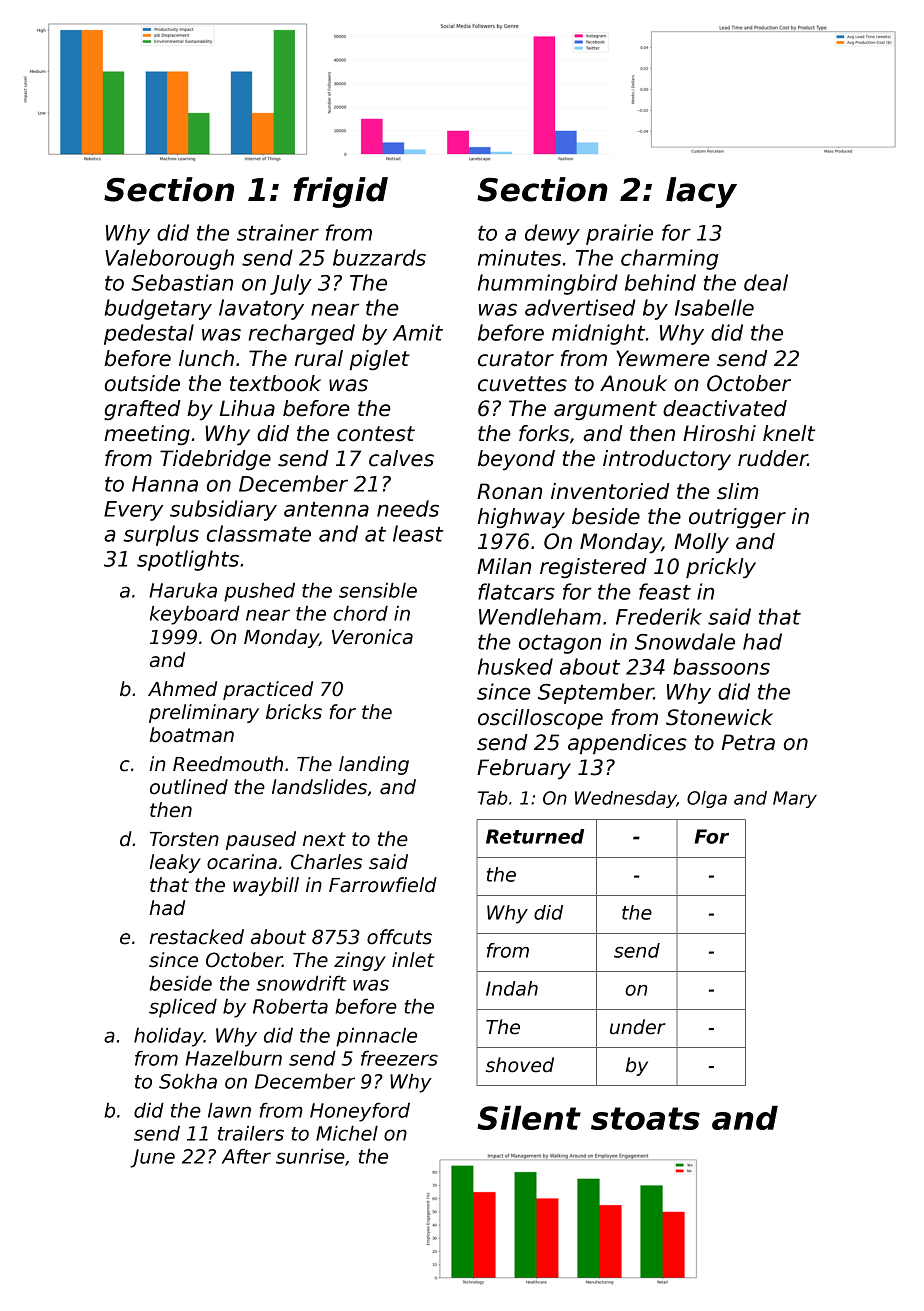 Image resolution: width=924 pixels, height=1311 pixels. What do you see at coordinates (540, 616) in the screenshot?
I see `Wendleham` at bounding box center [540, 616].
